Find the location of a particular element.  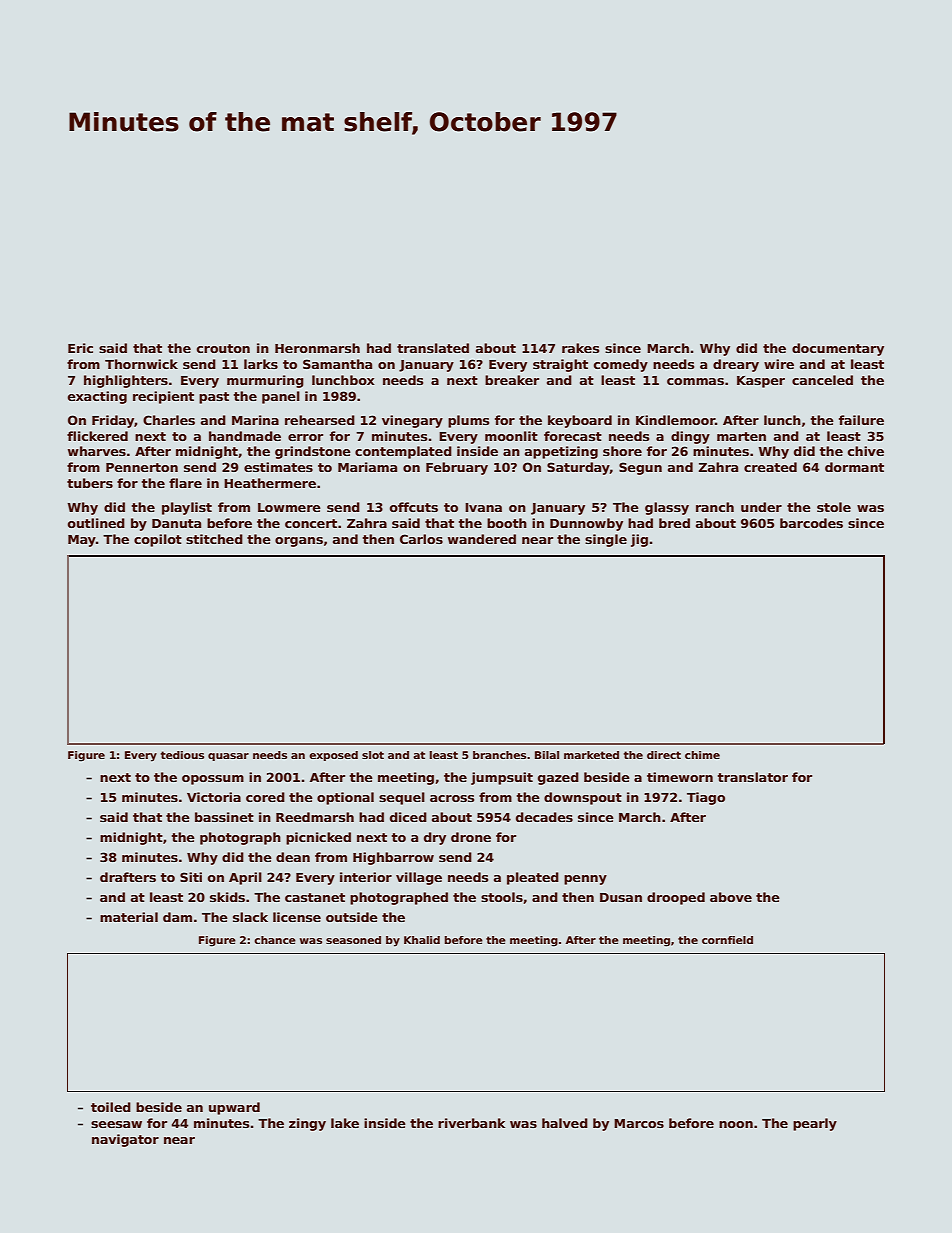

tedious is located at coordinates (182, 755).
